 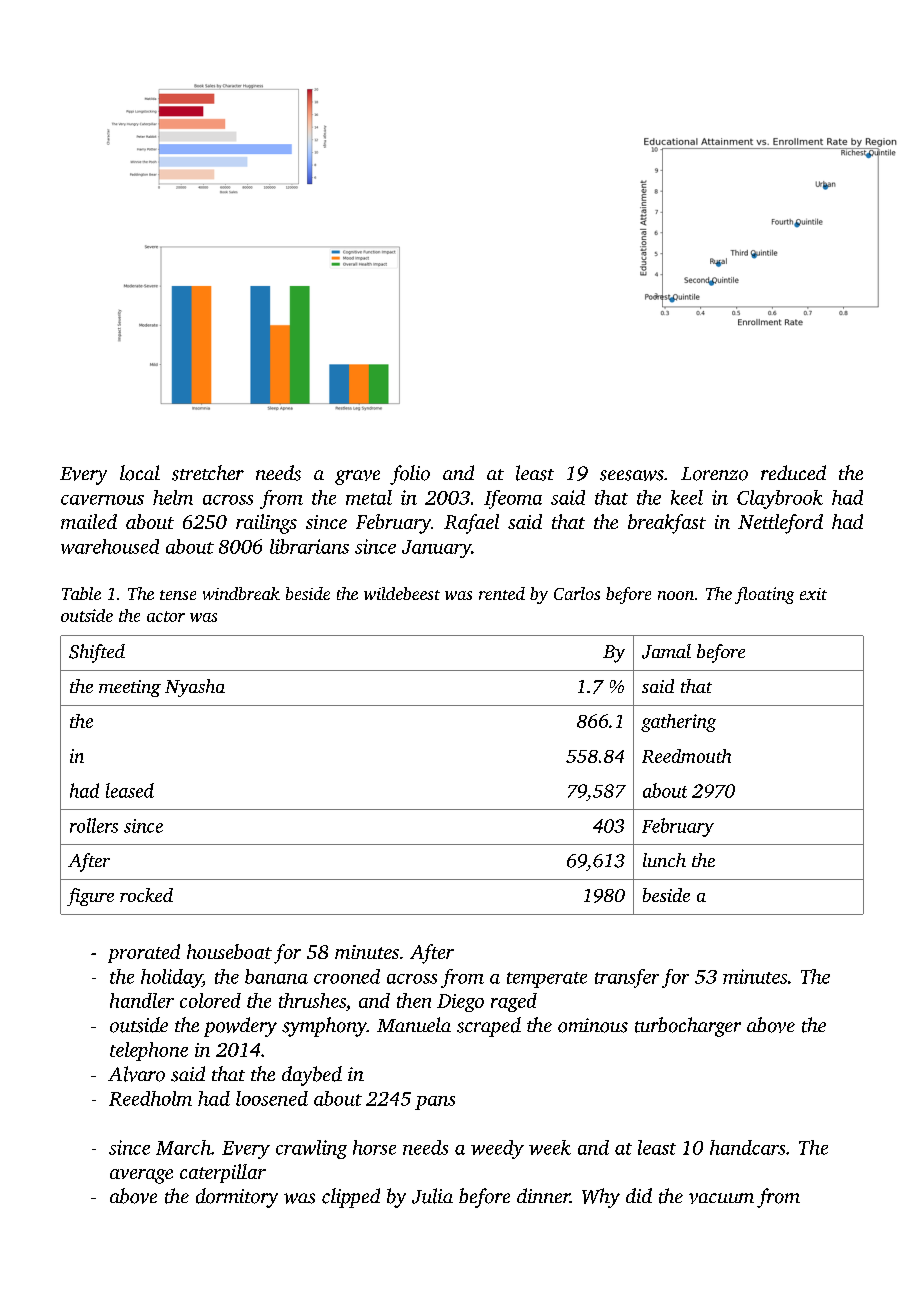 I want to click on gathering, so click(x=678, y=723).
